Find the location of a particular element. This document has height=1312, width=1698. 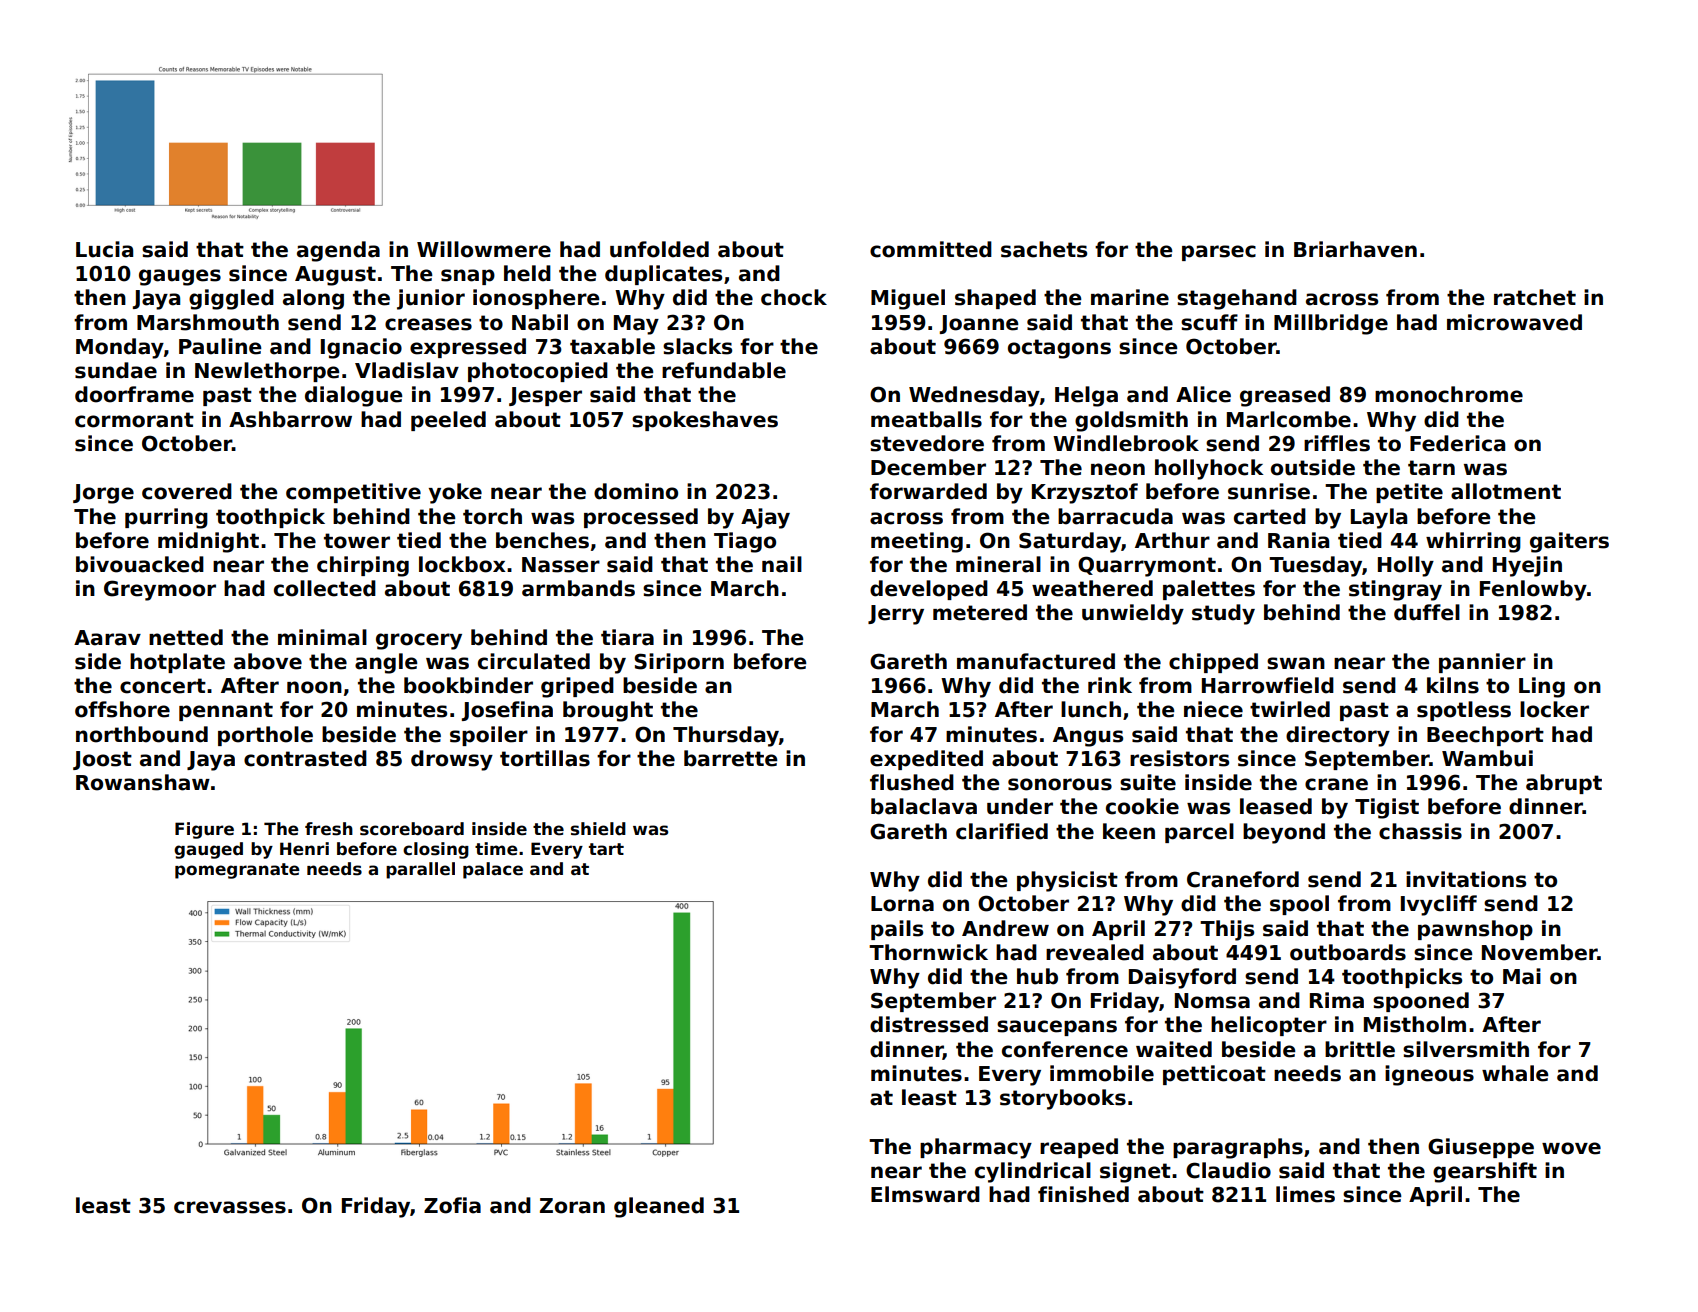

closing is located at coordinates (436, 850).
